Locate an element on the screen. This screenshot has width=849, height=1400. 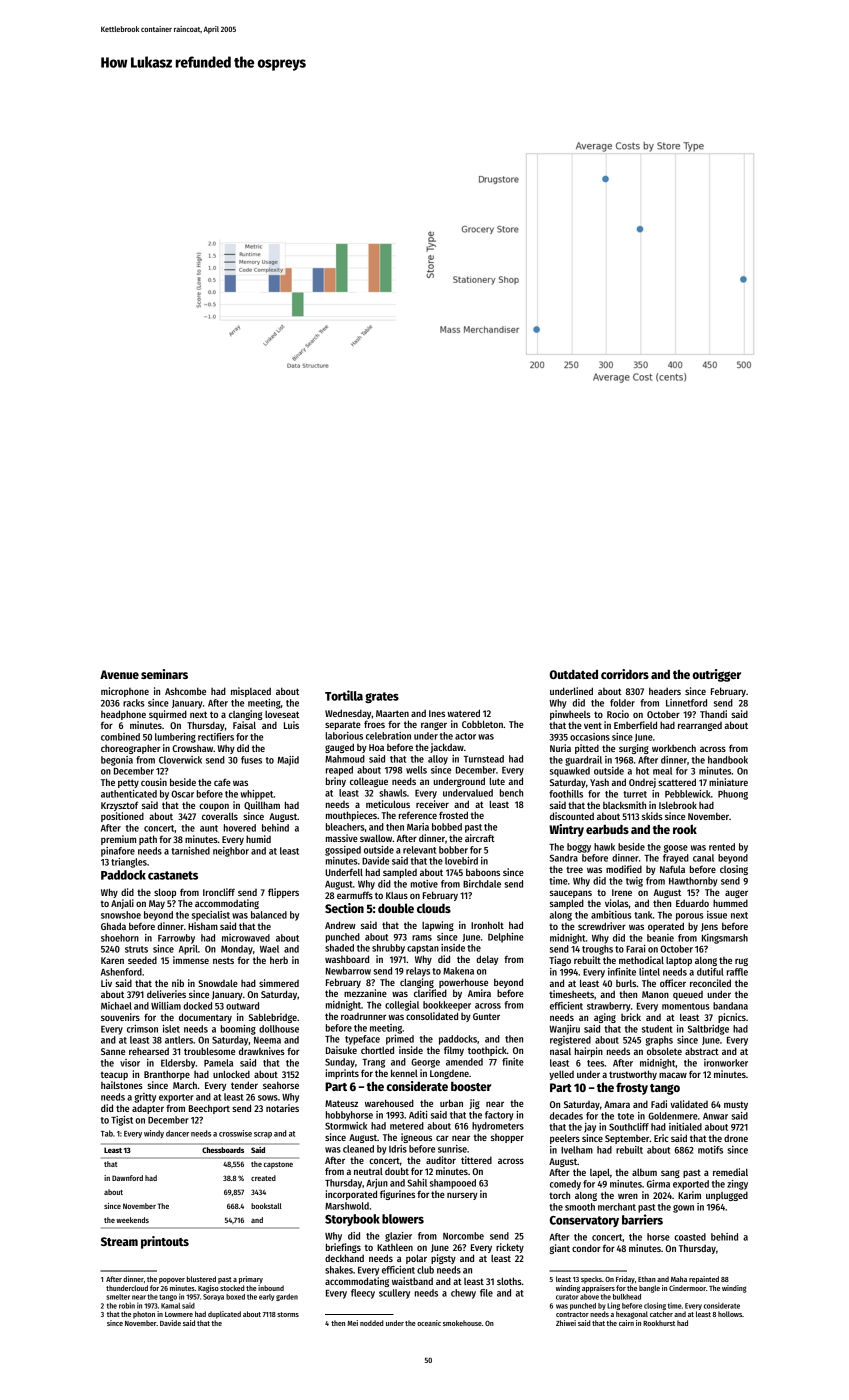
headers is located at coordinates (665, 691).
